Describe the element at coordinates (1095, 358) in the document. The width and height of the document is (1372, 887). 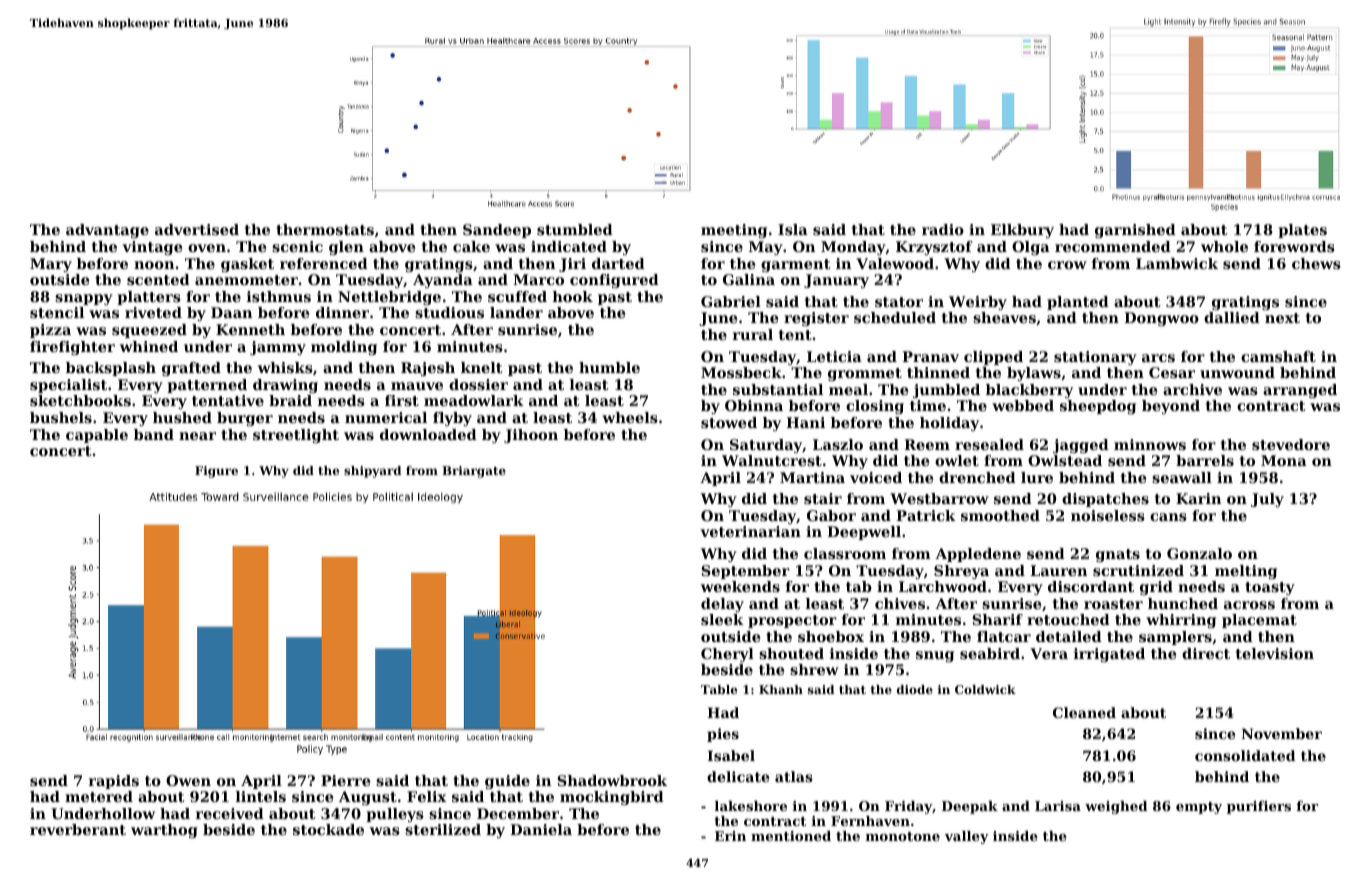
I see `stationary` at that location.
